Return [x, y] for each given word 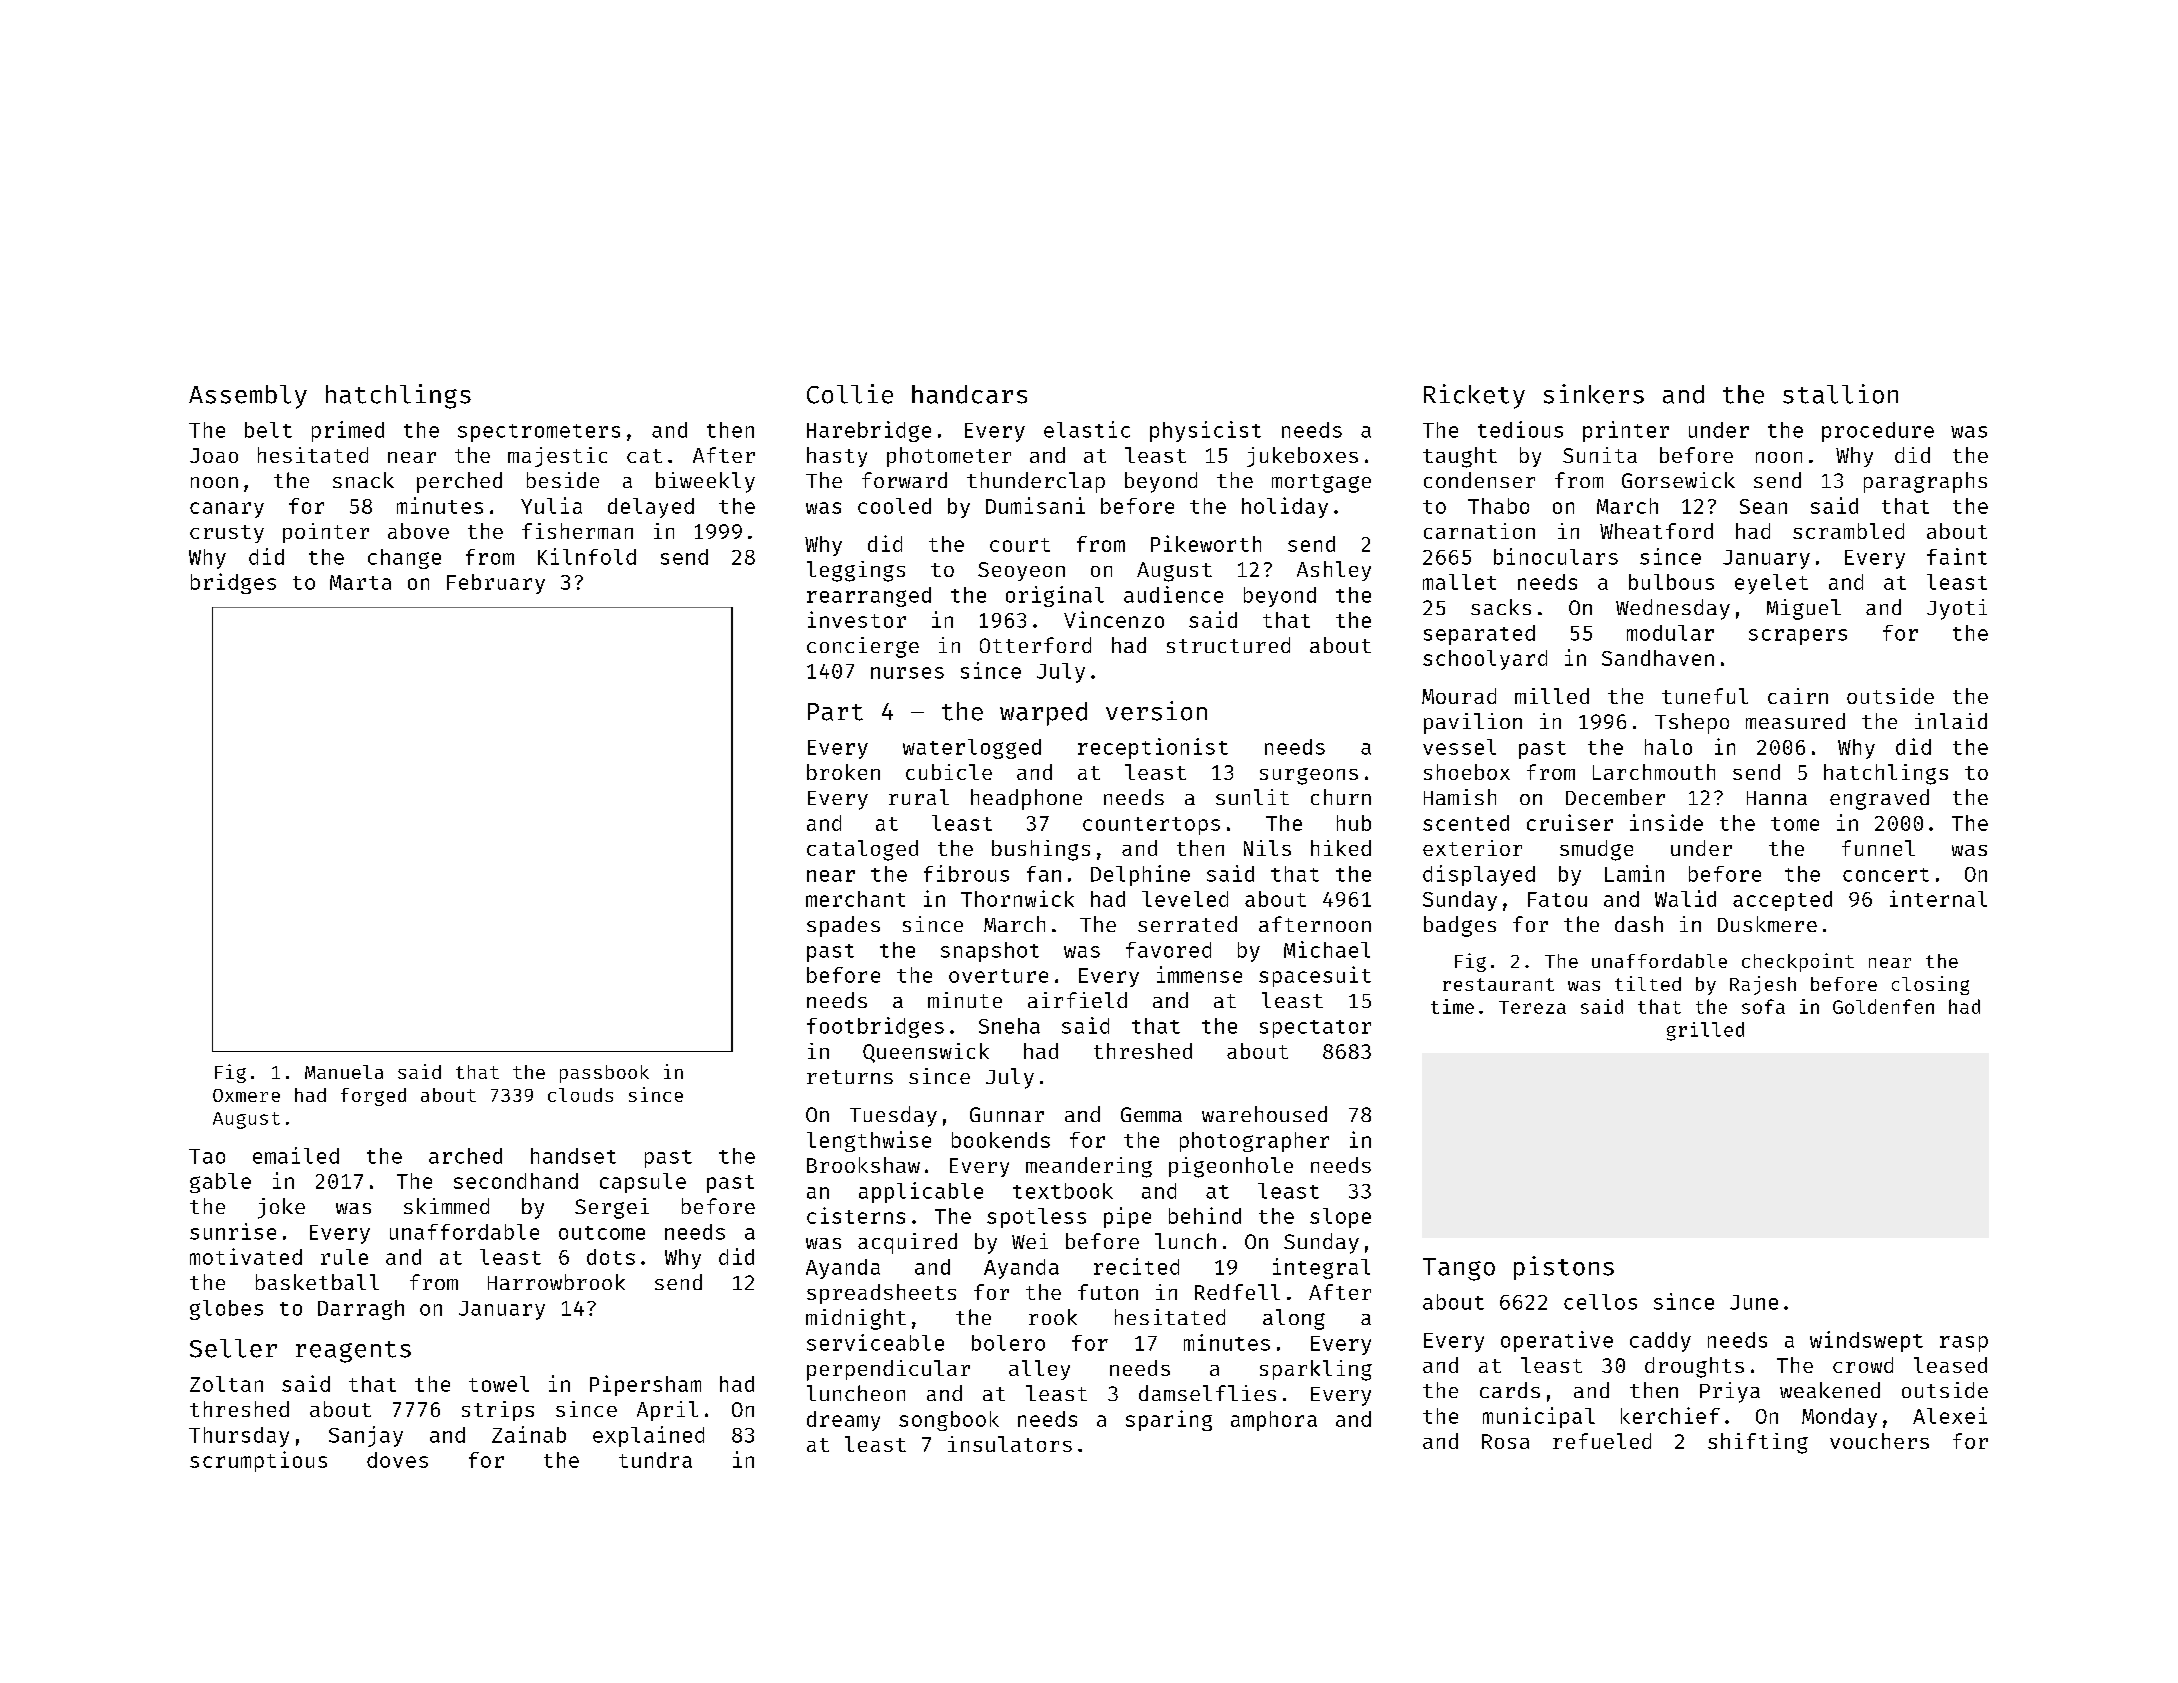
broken [843, 772]
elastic [1087, 429]
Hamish [1460, 797]
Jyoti [1957, 609]
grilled [1705, 1031]
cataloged [862, 850]
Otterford [1035, 645]
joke [281, 1208]
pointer [326, 533]
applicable [921, 1192]
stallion [1840, 394]
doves [397, 1460]
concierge [863, 647]
